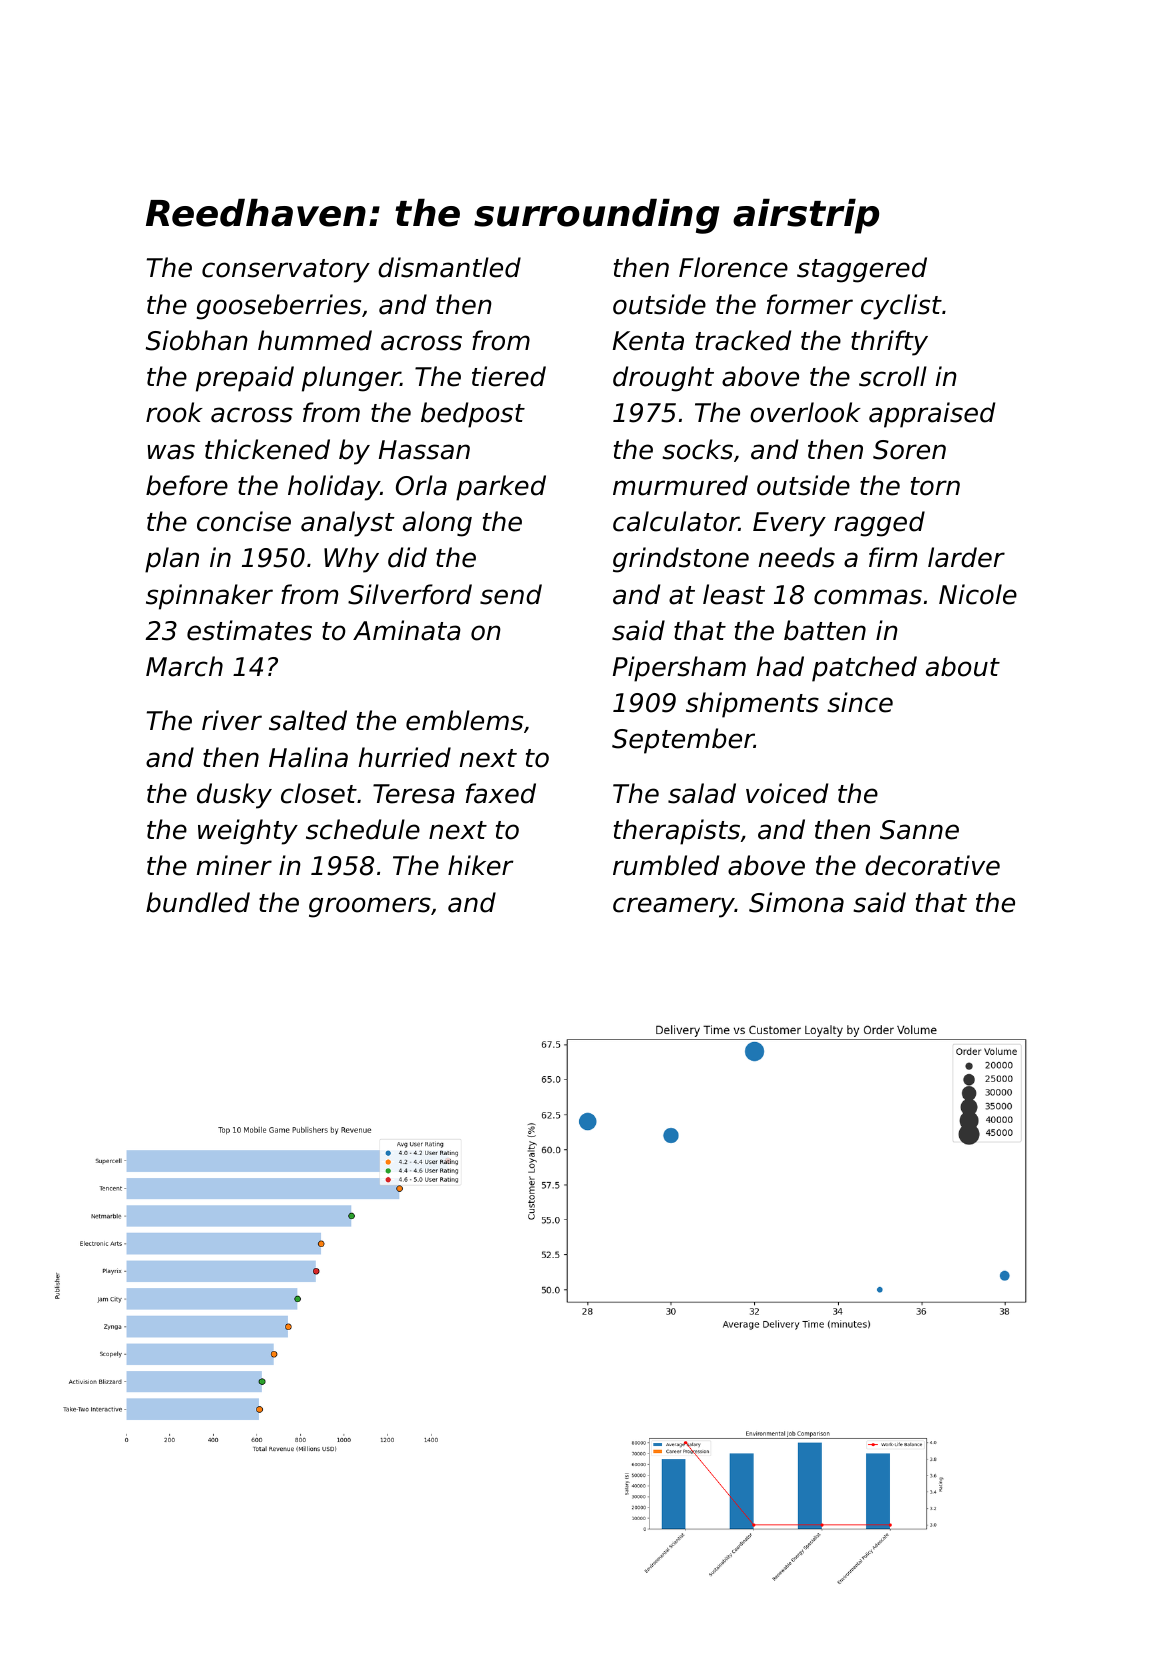  I want to click on larder, so click(966, 557).
